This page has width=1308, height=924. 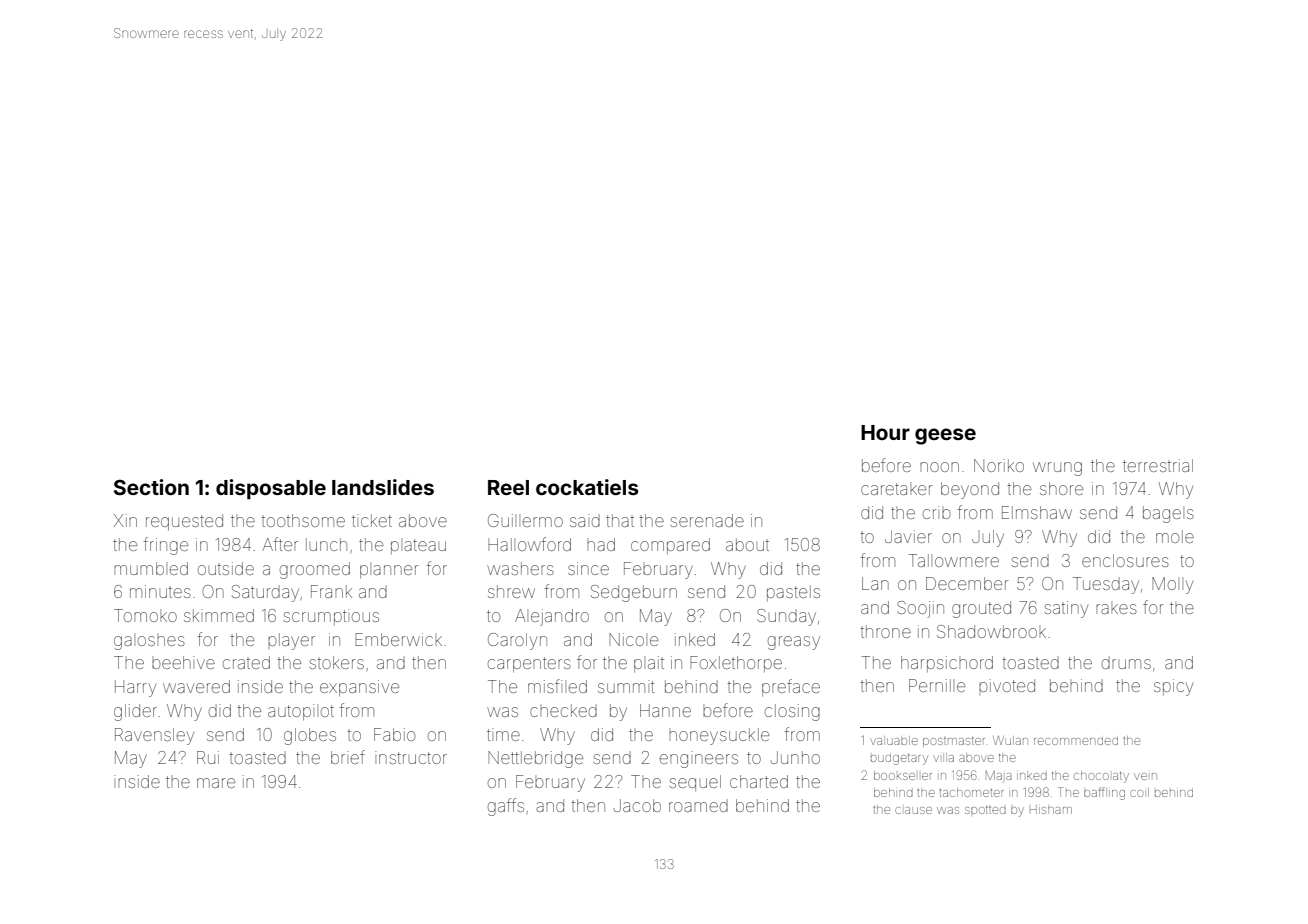 I want to click on terrestrial, so click(x=1158, y=465).
